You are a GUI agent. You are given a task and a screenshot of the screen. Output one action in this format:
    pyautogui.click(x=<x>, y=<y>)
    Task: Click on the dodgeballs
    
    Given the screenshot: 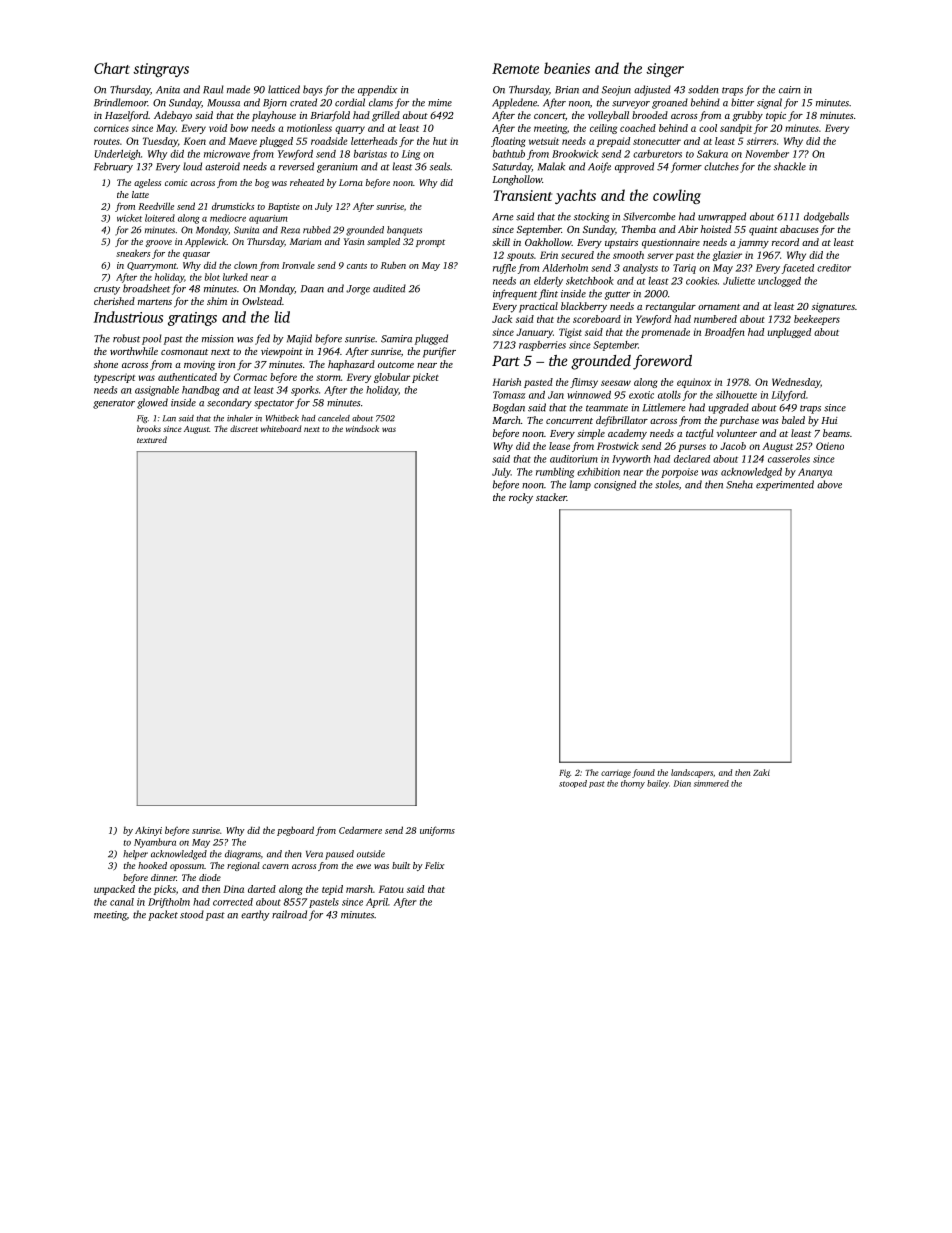 What is the action you would take?
    pyautogui.click(x=826, y=217)
